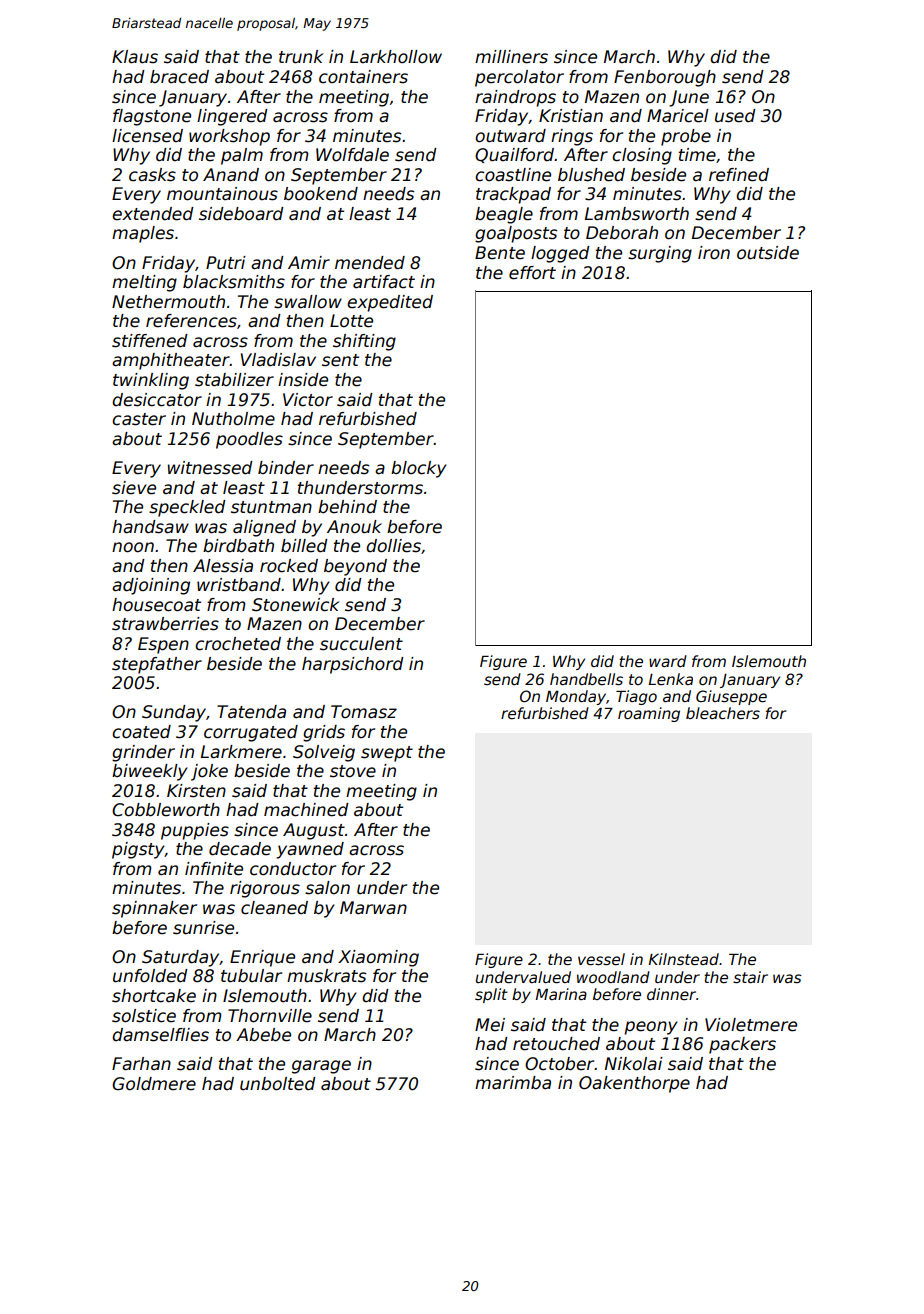  Describe the element at coordinates (355, 567) in the page. I see `beyond` at that location.
